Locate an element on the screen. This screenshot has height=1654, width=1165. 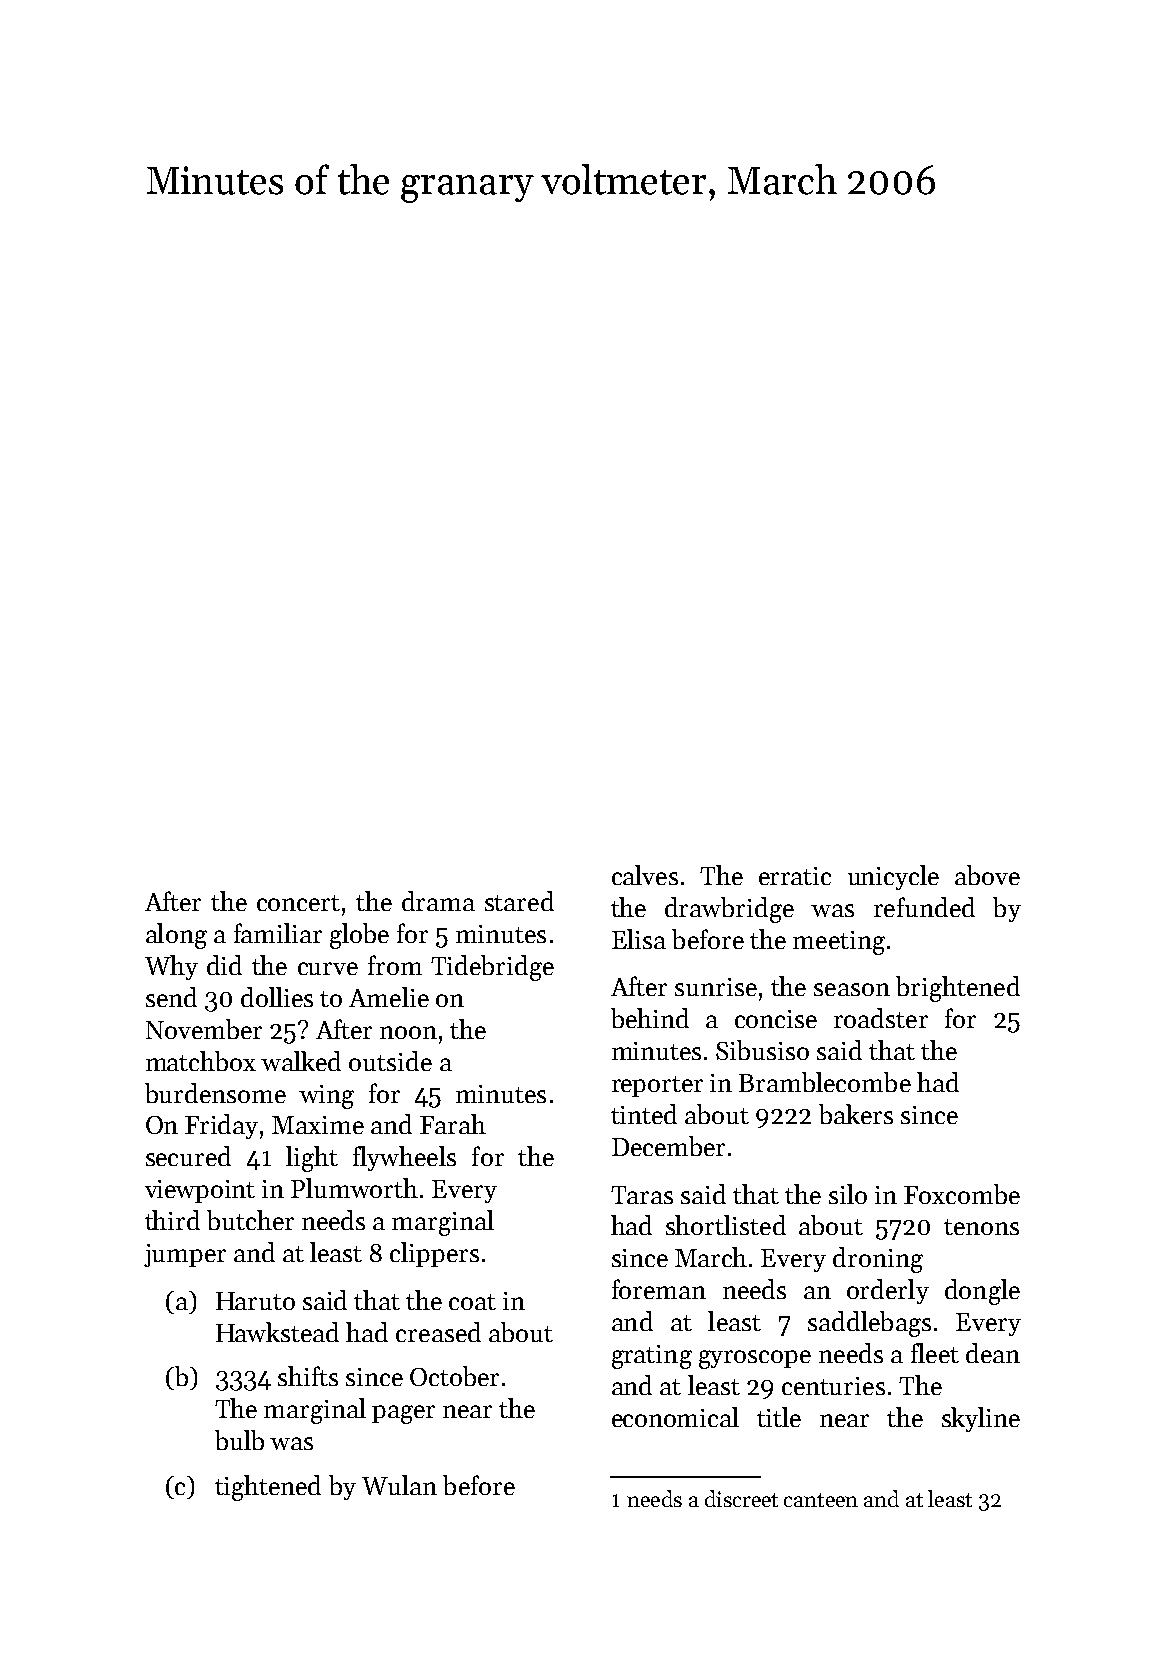
Taras is located at coordinates (642, 1195).
